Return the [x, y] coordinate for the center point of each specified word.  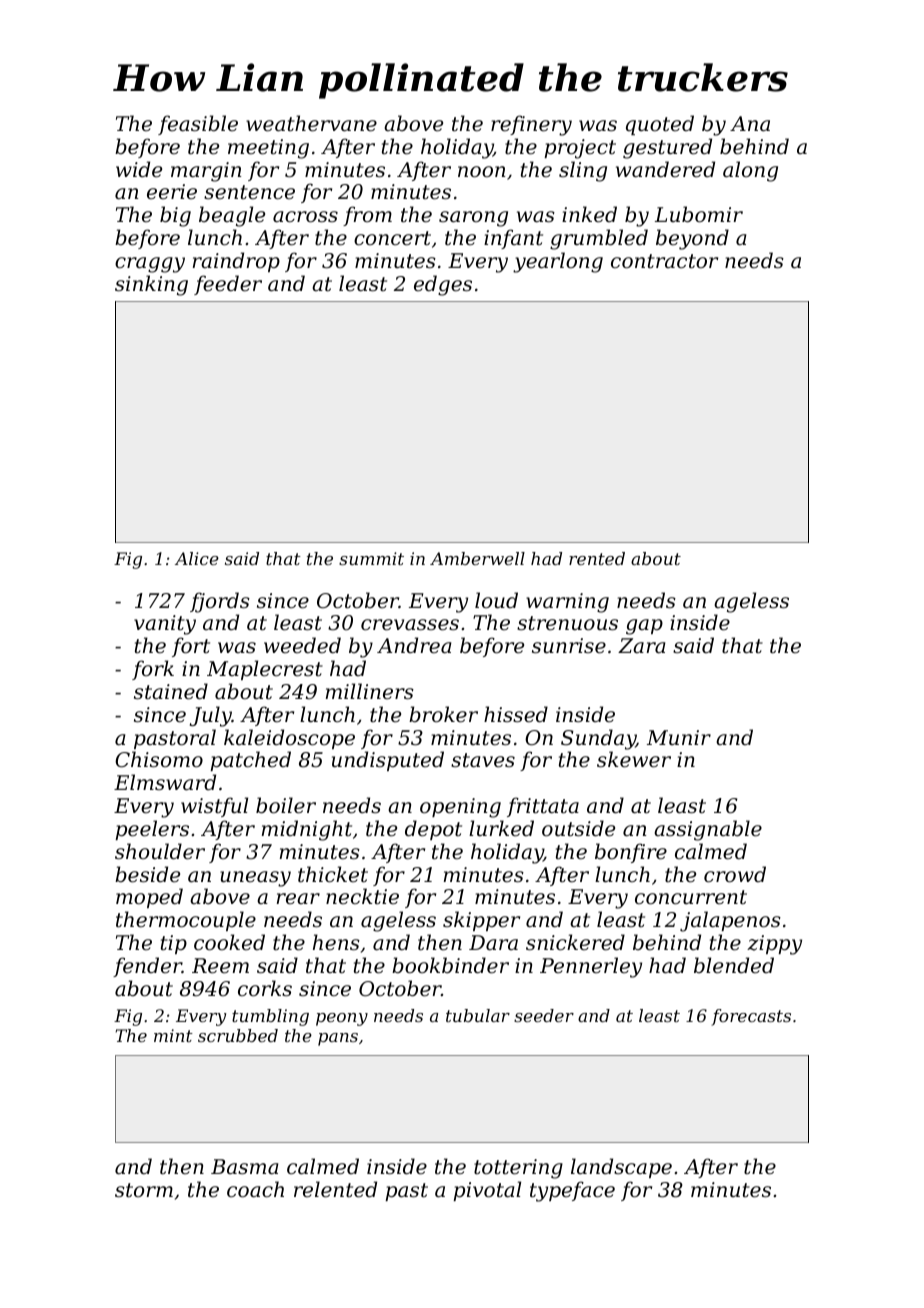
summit [371, 558]
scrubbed [238, 1035]
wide [139, 169]
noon [481, 172]
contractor [664, 261]
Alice [197, 558]
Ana [750, 124]
